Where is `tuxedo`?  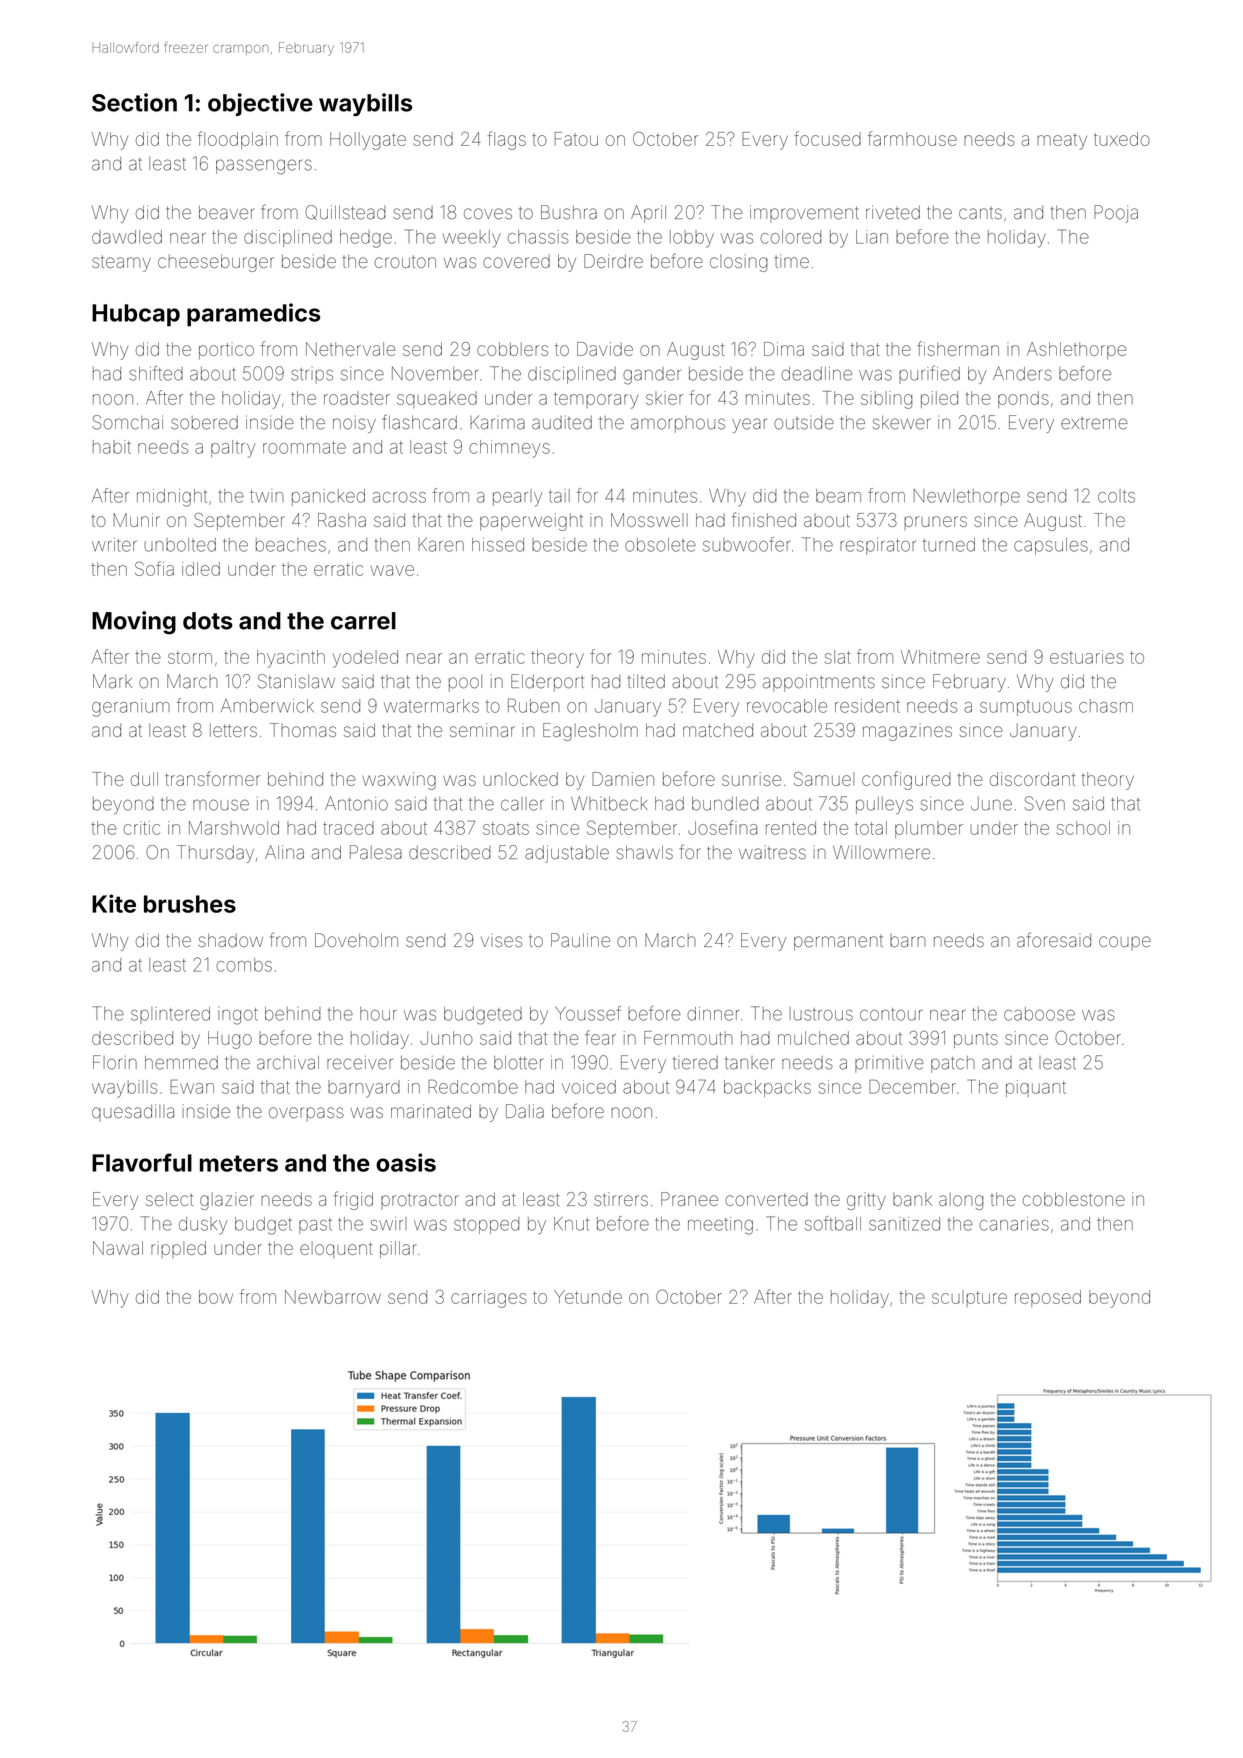 tuxedo is located at coordinates (1122, 139).
